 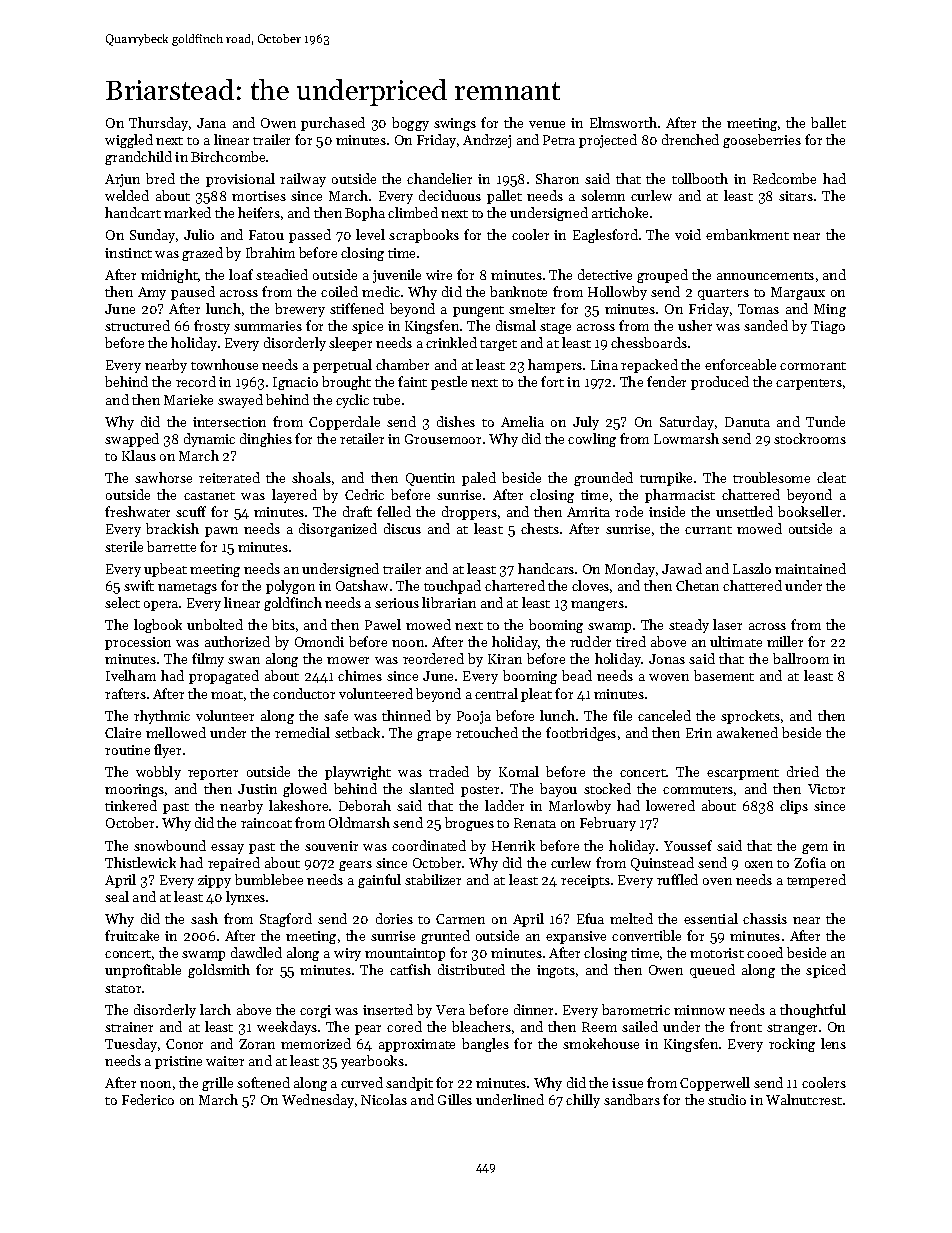 I want to click on chilly, so click(x=583, y=1101).
